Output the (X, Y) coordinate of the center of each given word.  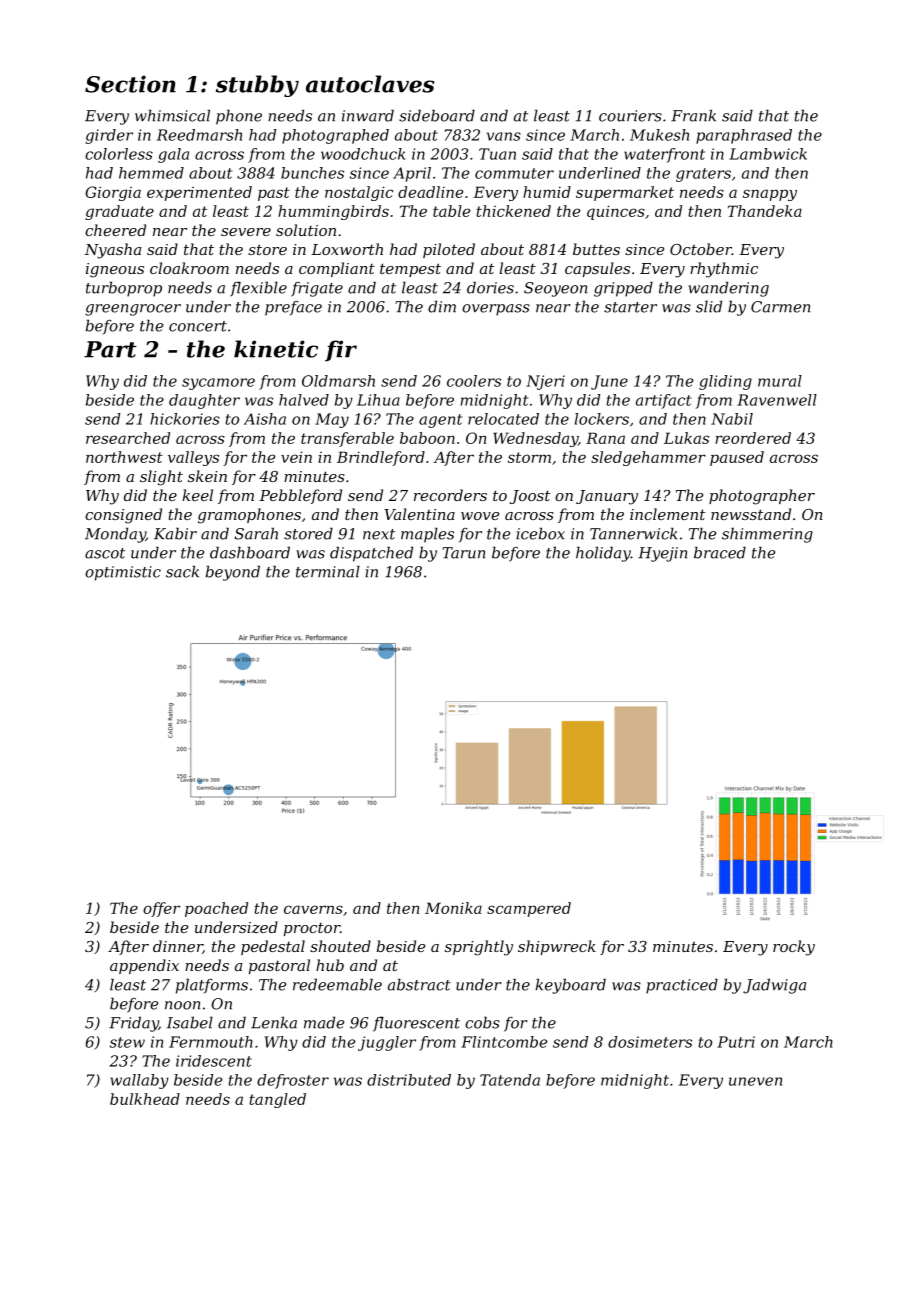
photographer (762, 497)
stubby (257, 86)
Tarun (463, 553)
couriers (630, 116)
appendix (144, 966)
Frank (693, 115)
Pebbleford (300, 496)
